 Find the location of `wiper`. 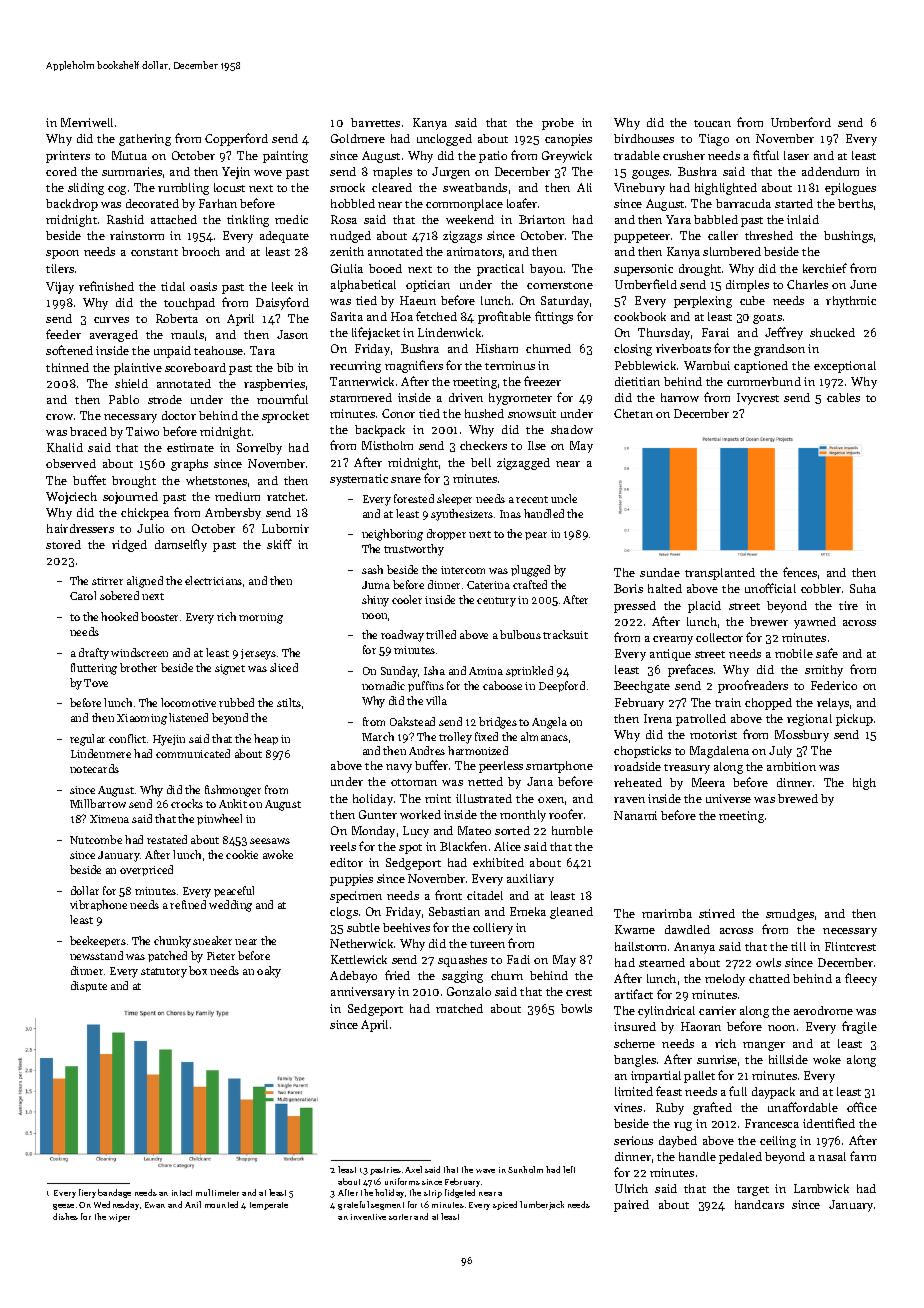

wiper is located at coordinates (119, 1218).
